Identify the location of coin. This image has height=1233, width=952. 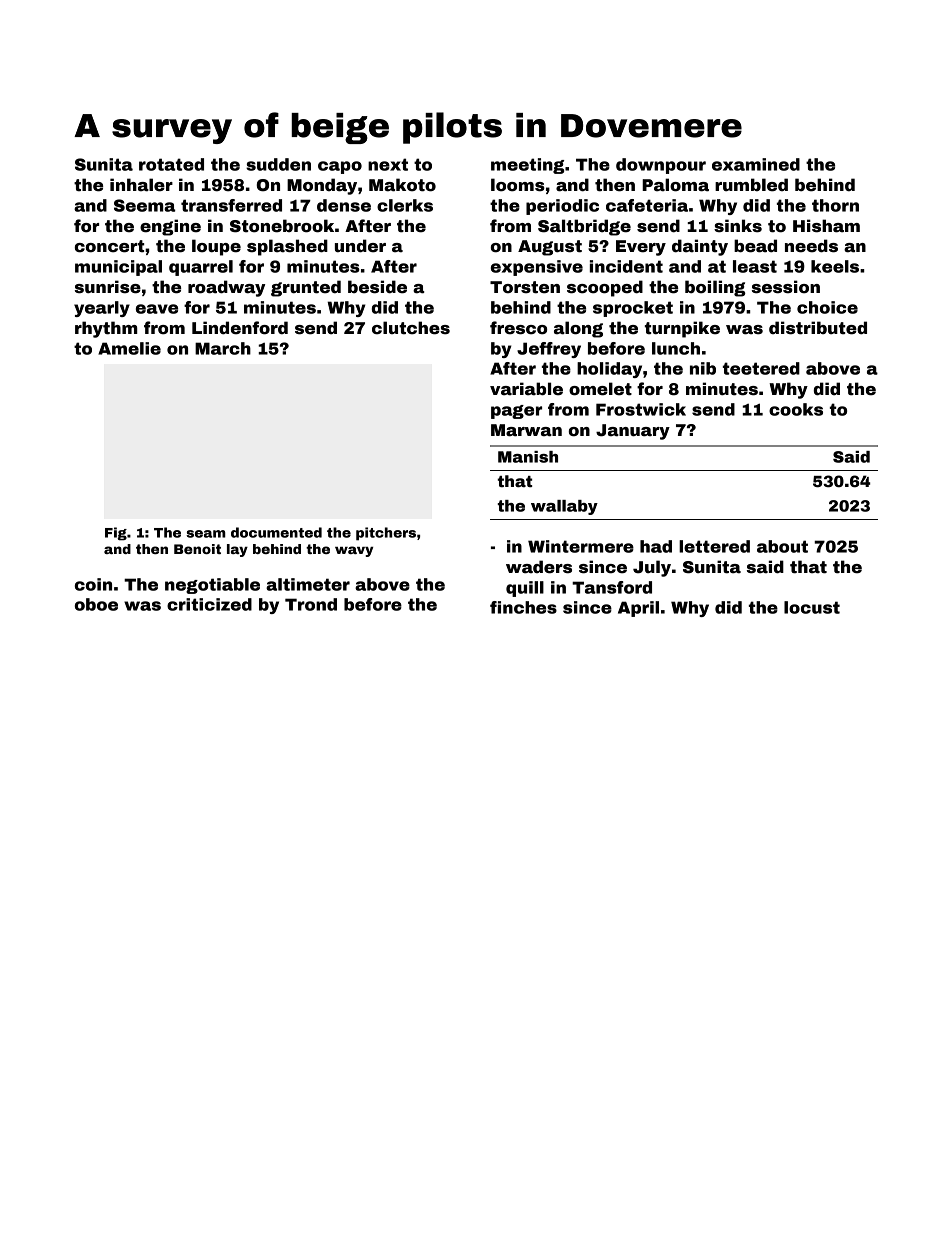
(93, 584).
